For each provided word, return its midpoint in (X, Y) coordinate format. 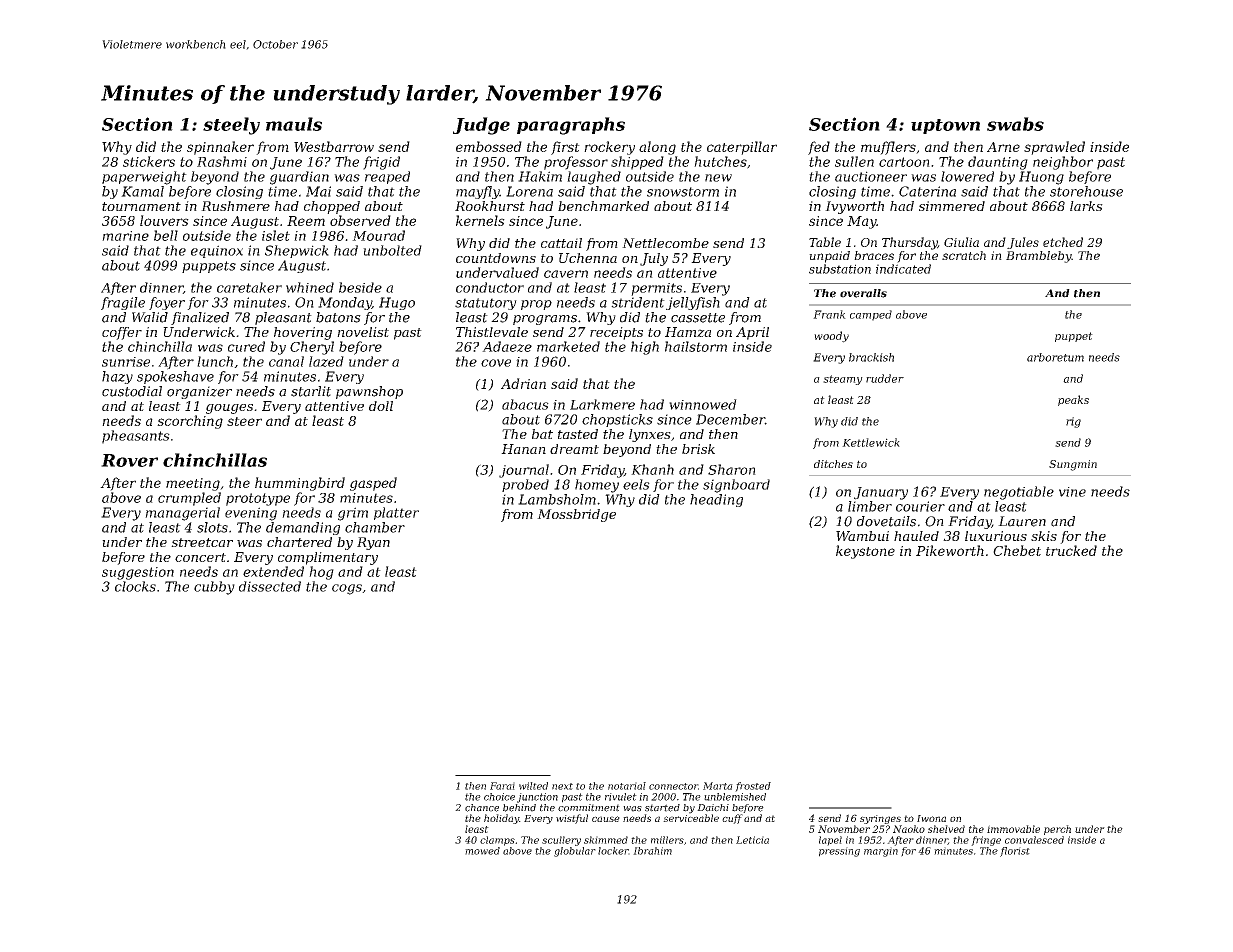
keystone (865, 552)
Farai (502, 786)
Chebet (1017, 550)
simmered (952, 206)
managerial (182, 514)
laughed (594, 178)
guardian (299, 178)
